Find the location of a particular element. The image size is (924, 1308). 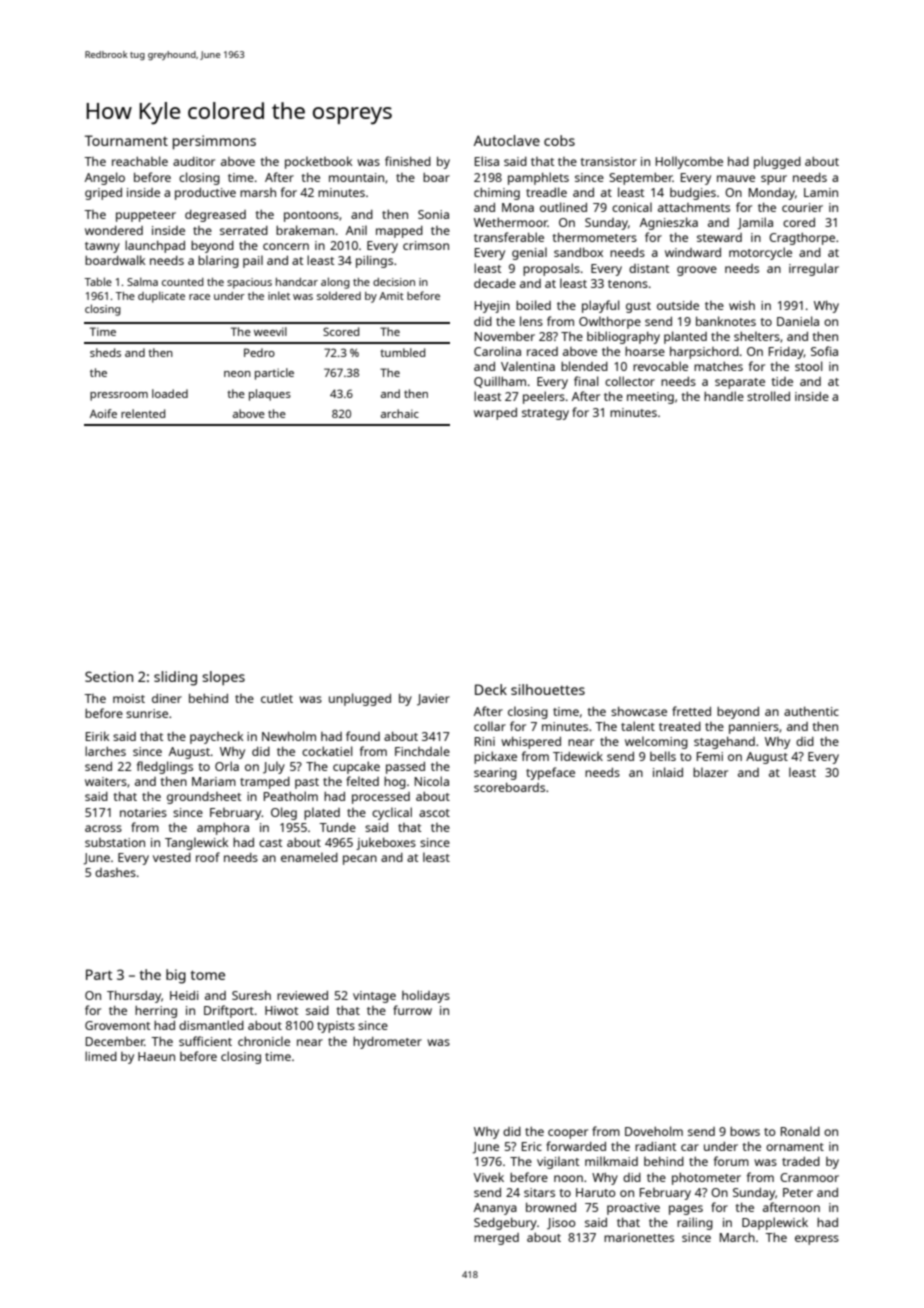

dashes is located at coordinates (115, 872).
